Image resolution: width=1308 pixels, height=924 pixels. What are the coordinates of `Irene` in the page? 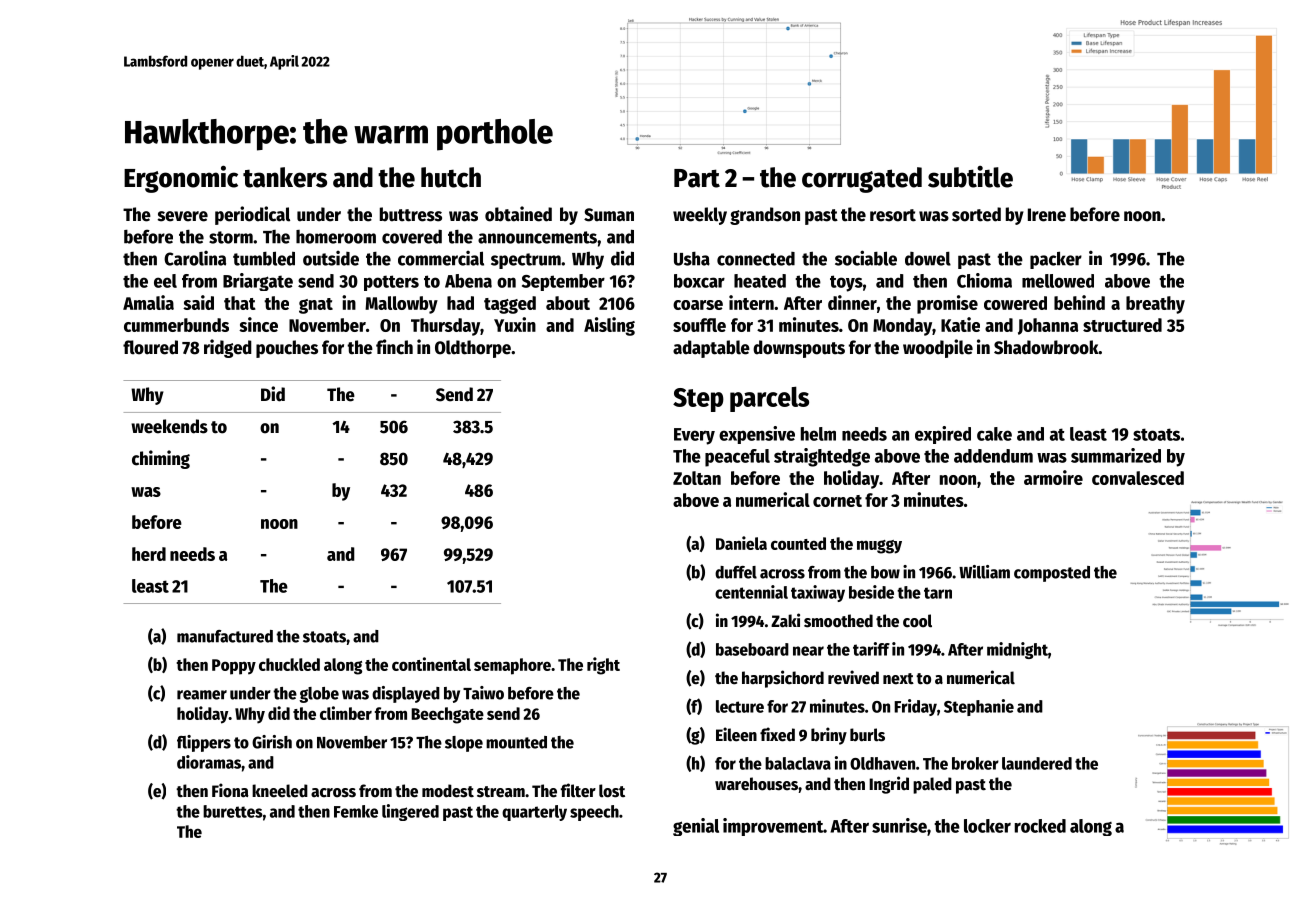 It's located at (1047, 215).
